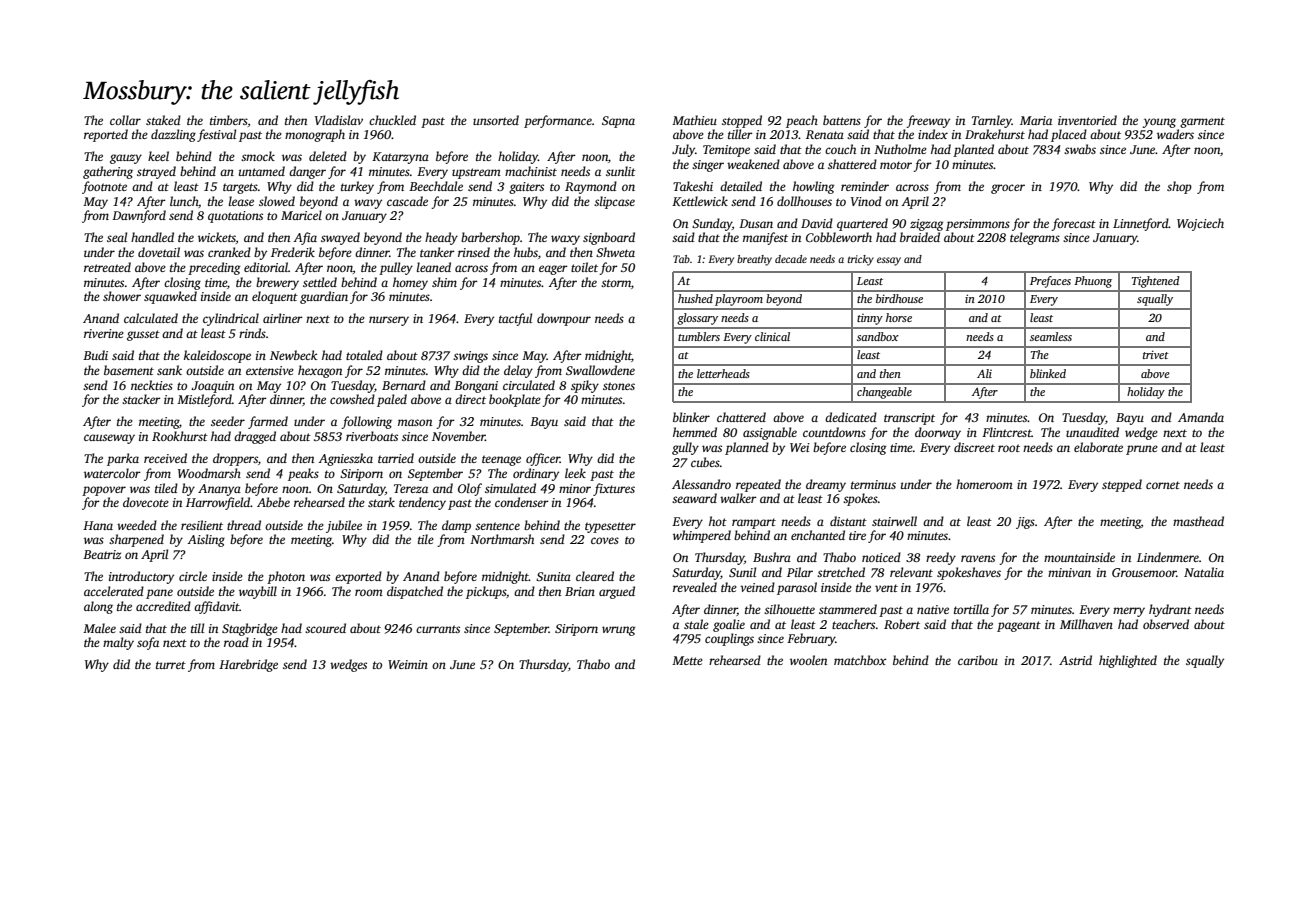  What do you see at coordinates (109, 439) in the screenshot?
I see `causeway` at bounding box center [109, 439].
